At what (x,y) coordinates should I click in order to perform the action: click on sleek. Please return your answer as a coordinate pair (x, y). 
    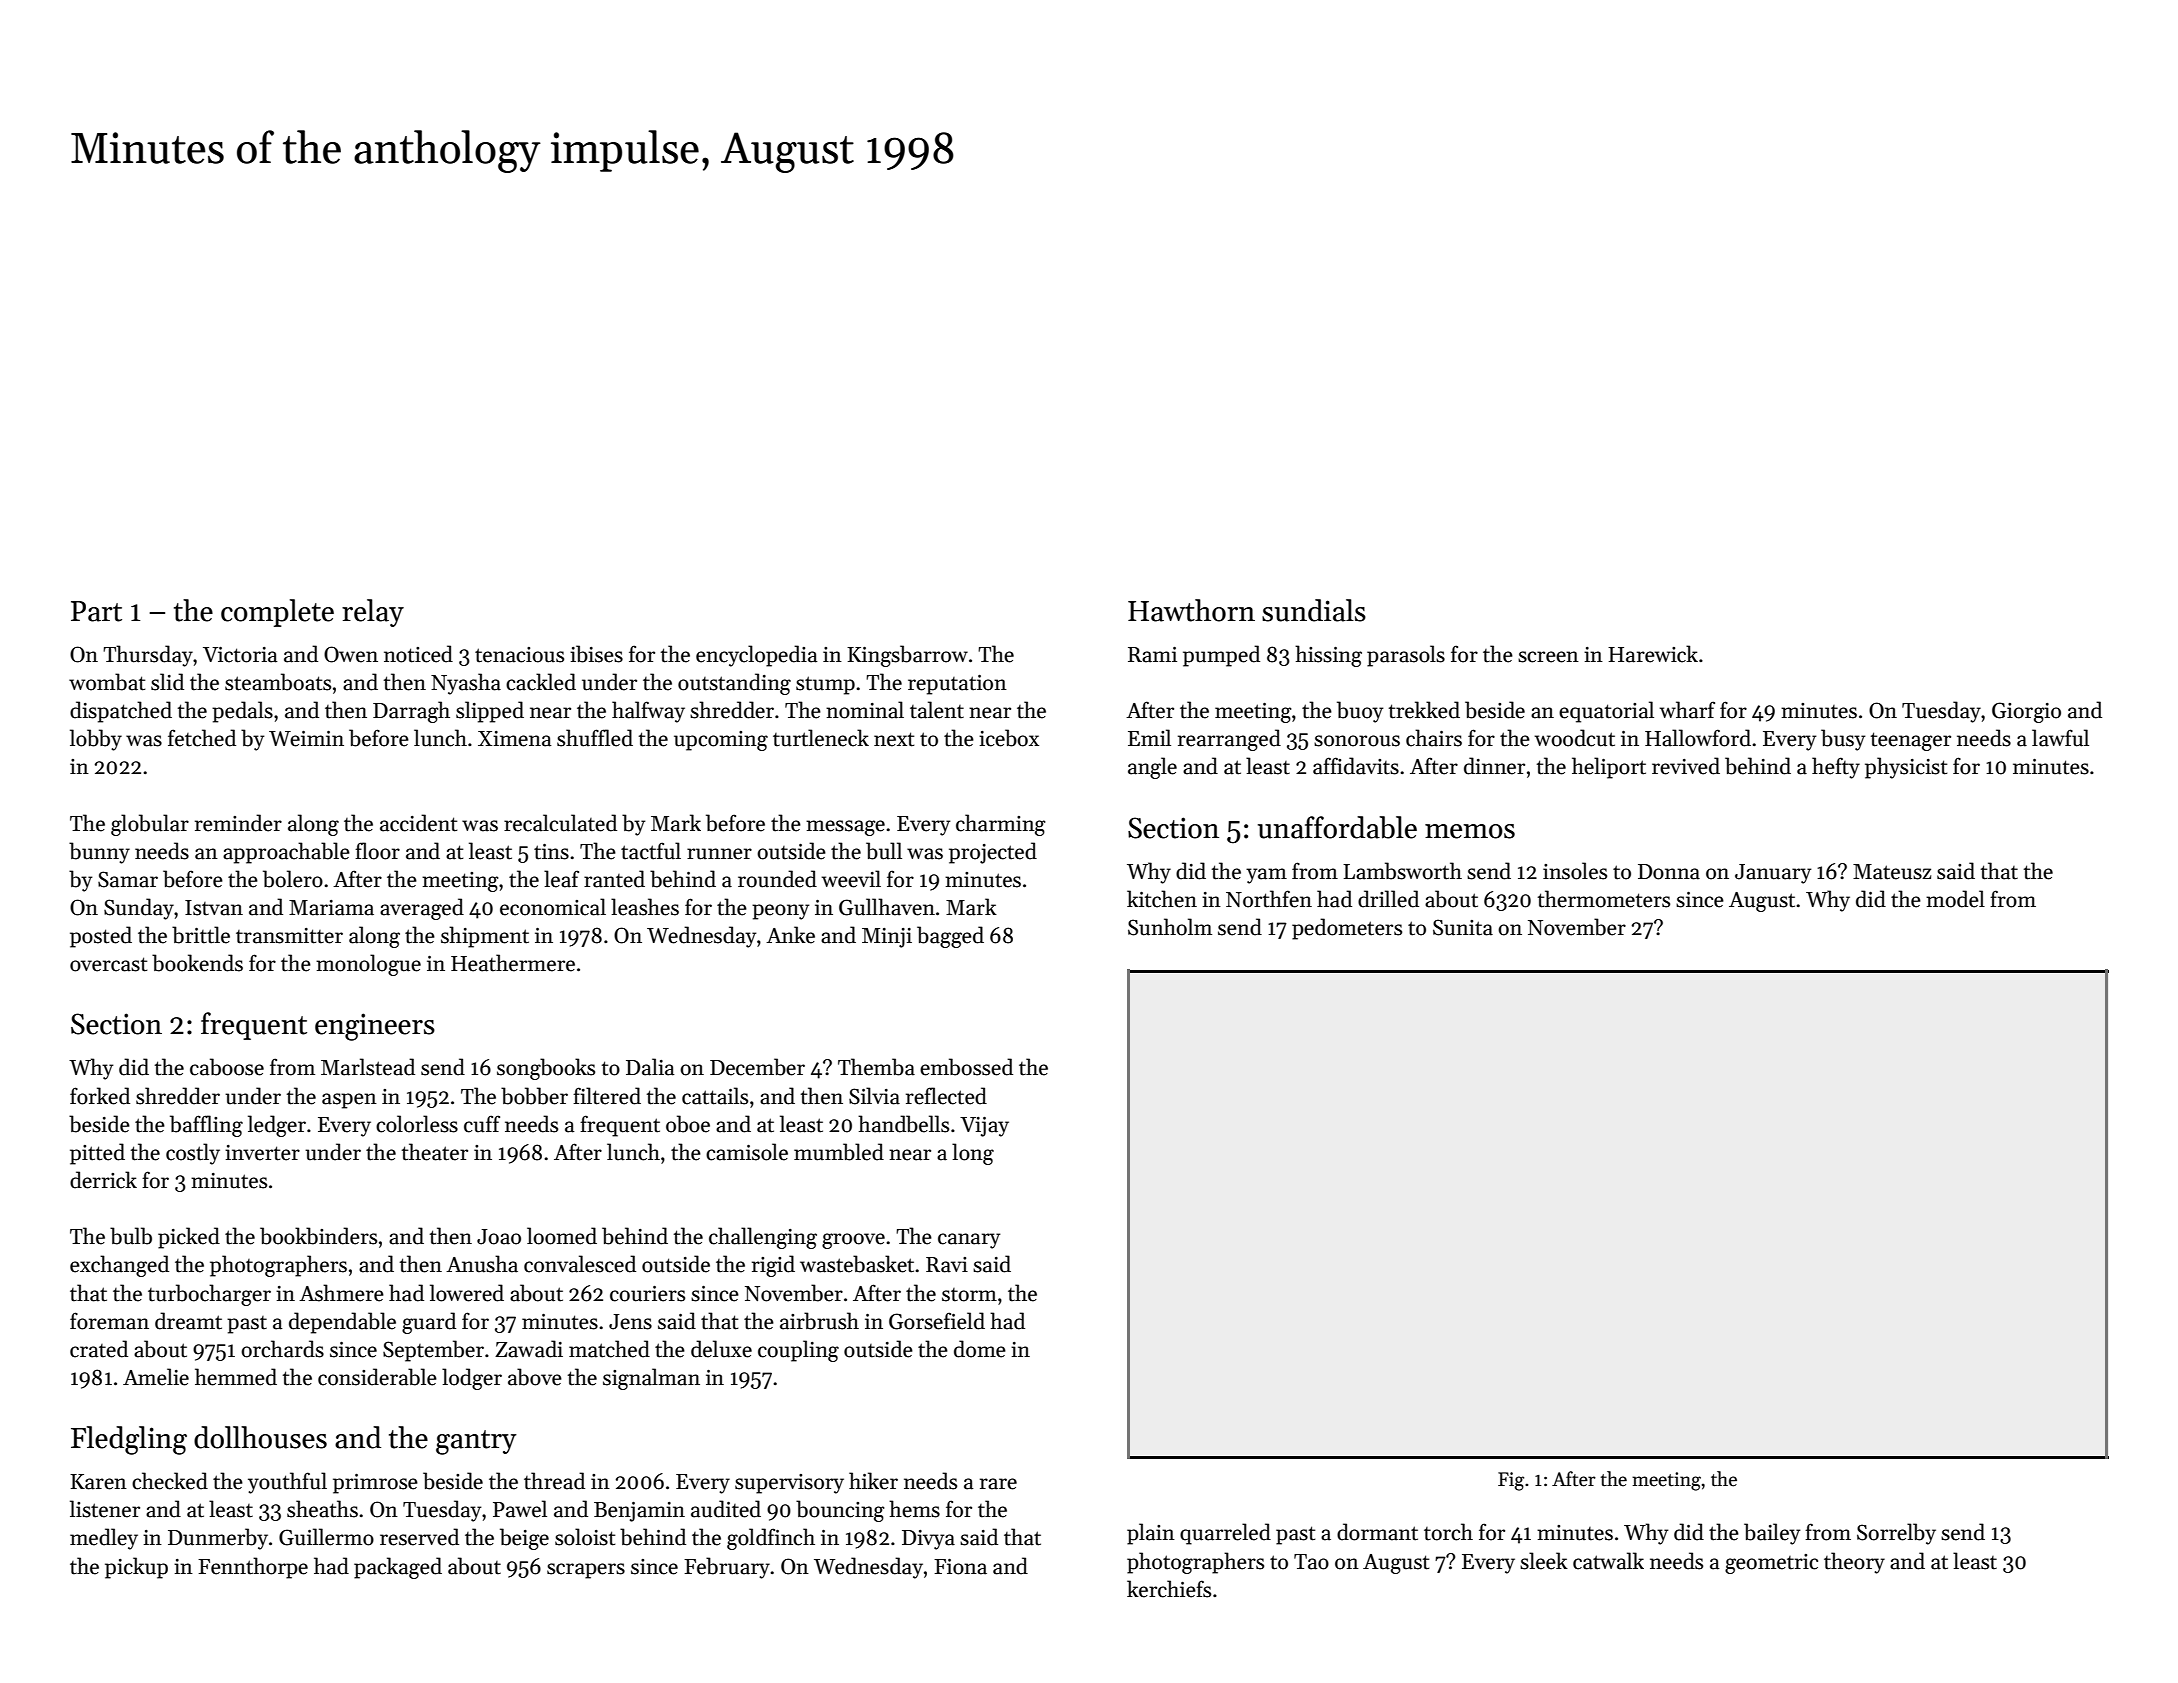
    Looking at the image, I should click on (1544, 1561).
